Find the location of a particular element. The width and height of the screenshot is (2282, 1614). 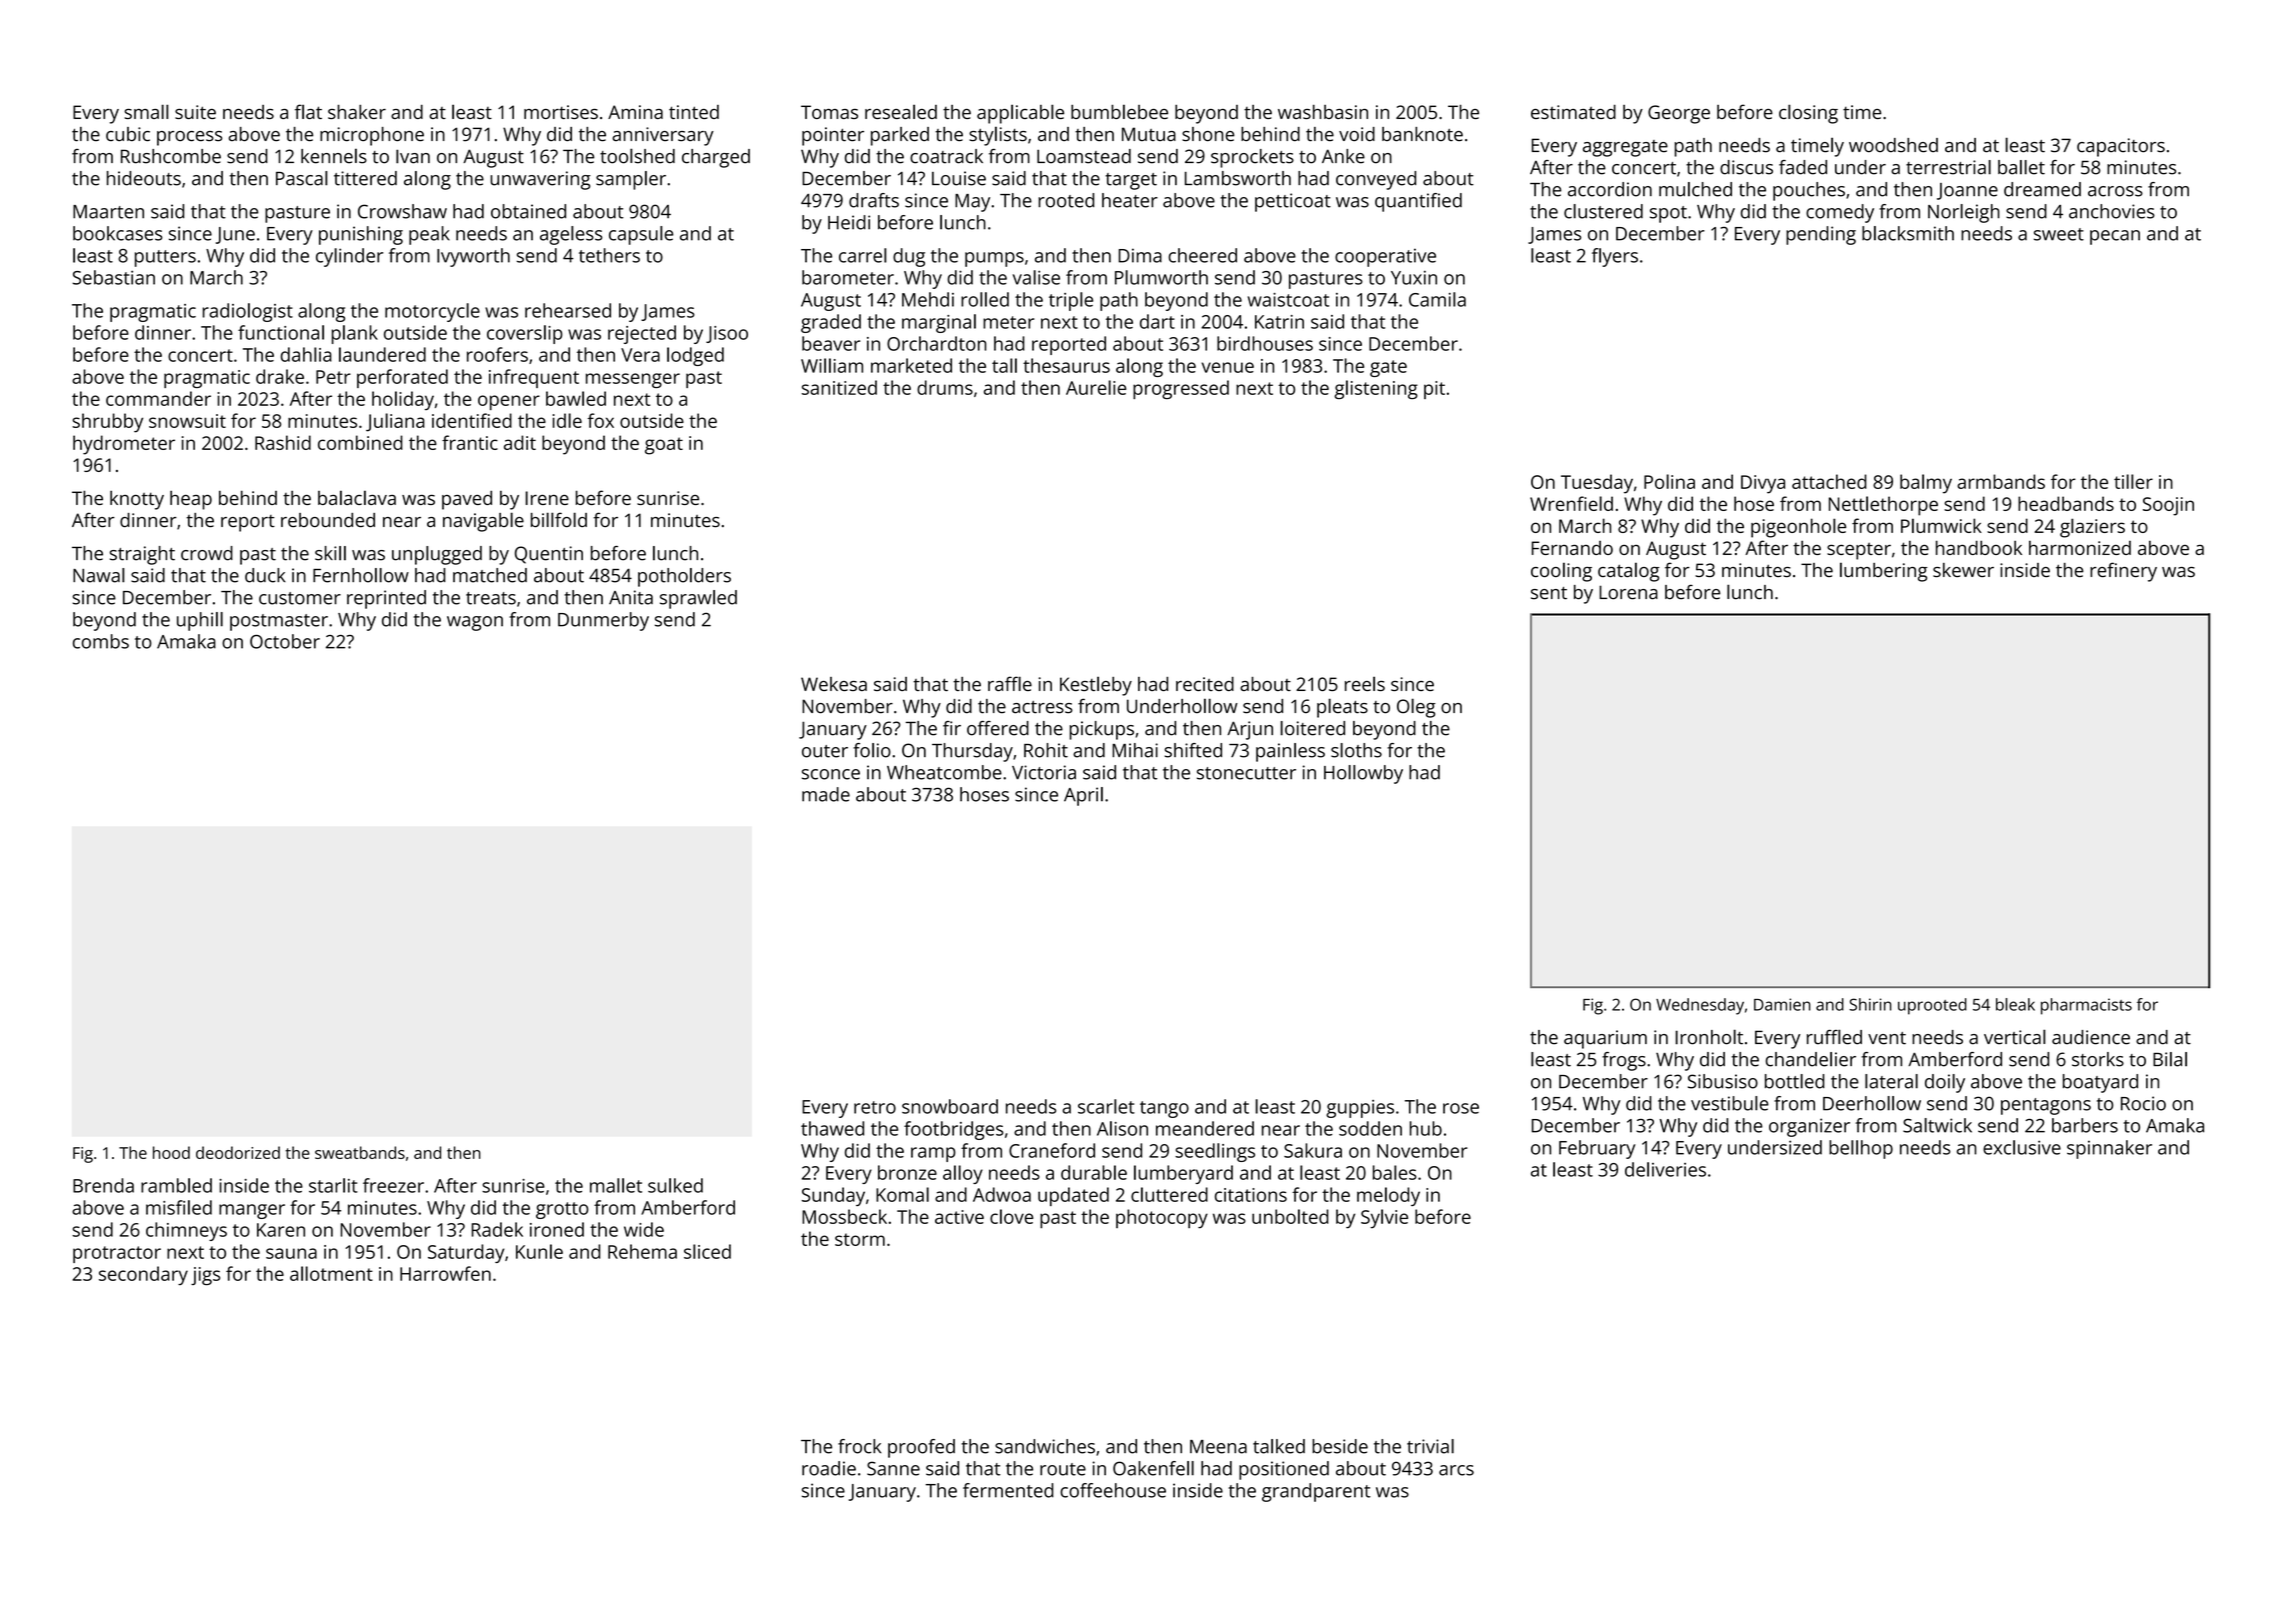

roadie is located at coordinates (829, 1468).
